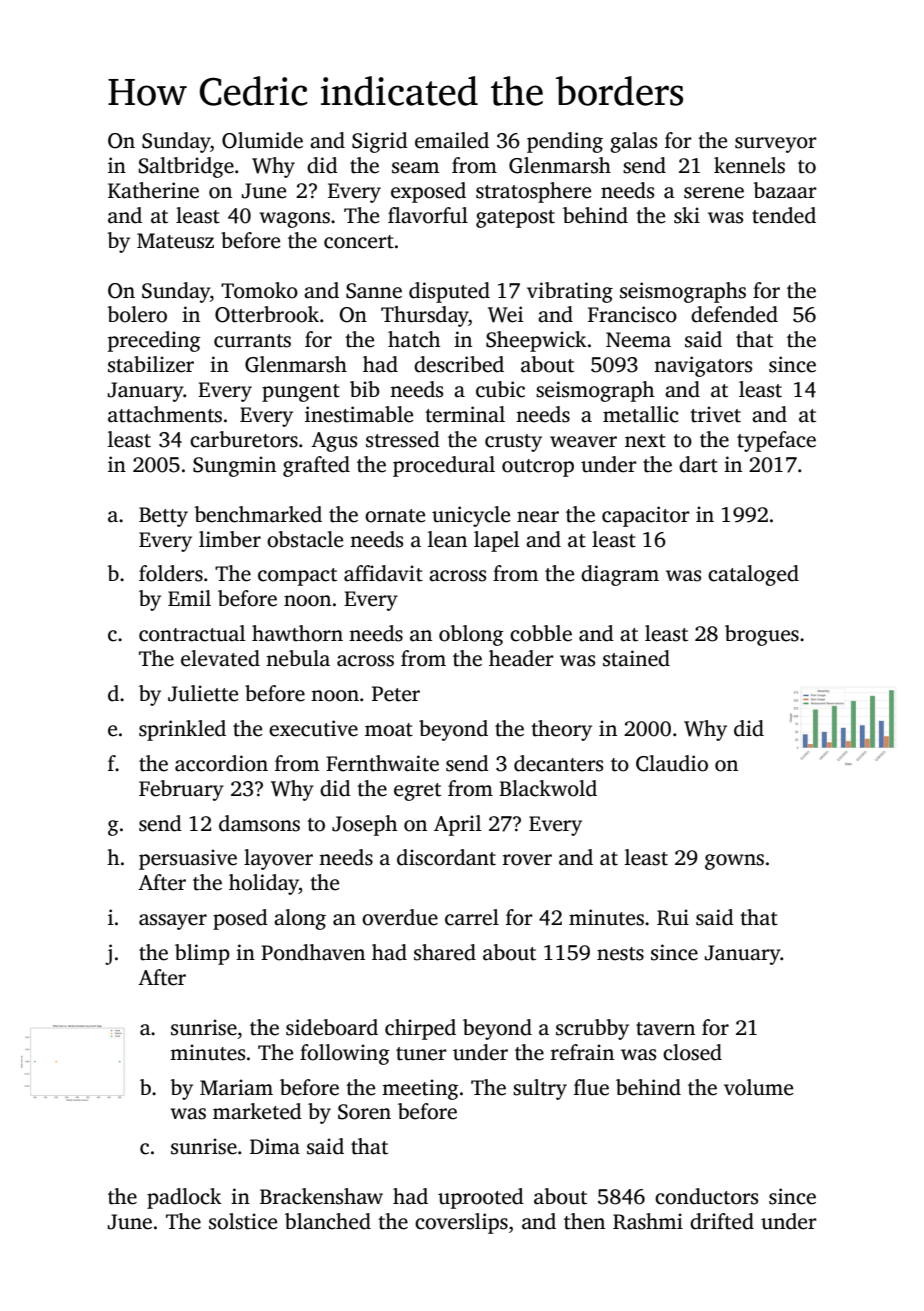 The image size is (924, 1311). What do you see at coordinates (258, 514) in the screenshot?
I see `benchmarked` at bounding box center [258, 514].
